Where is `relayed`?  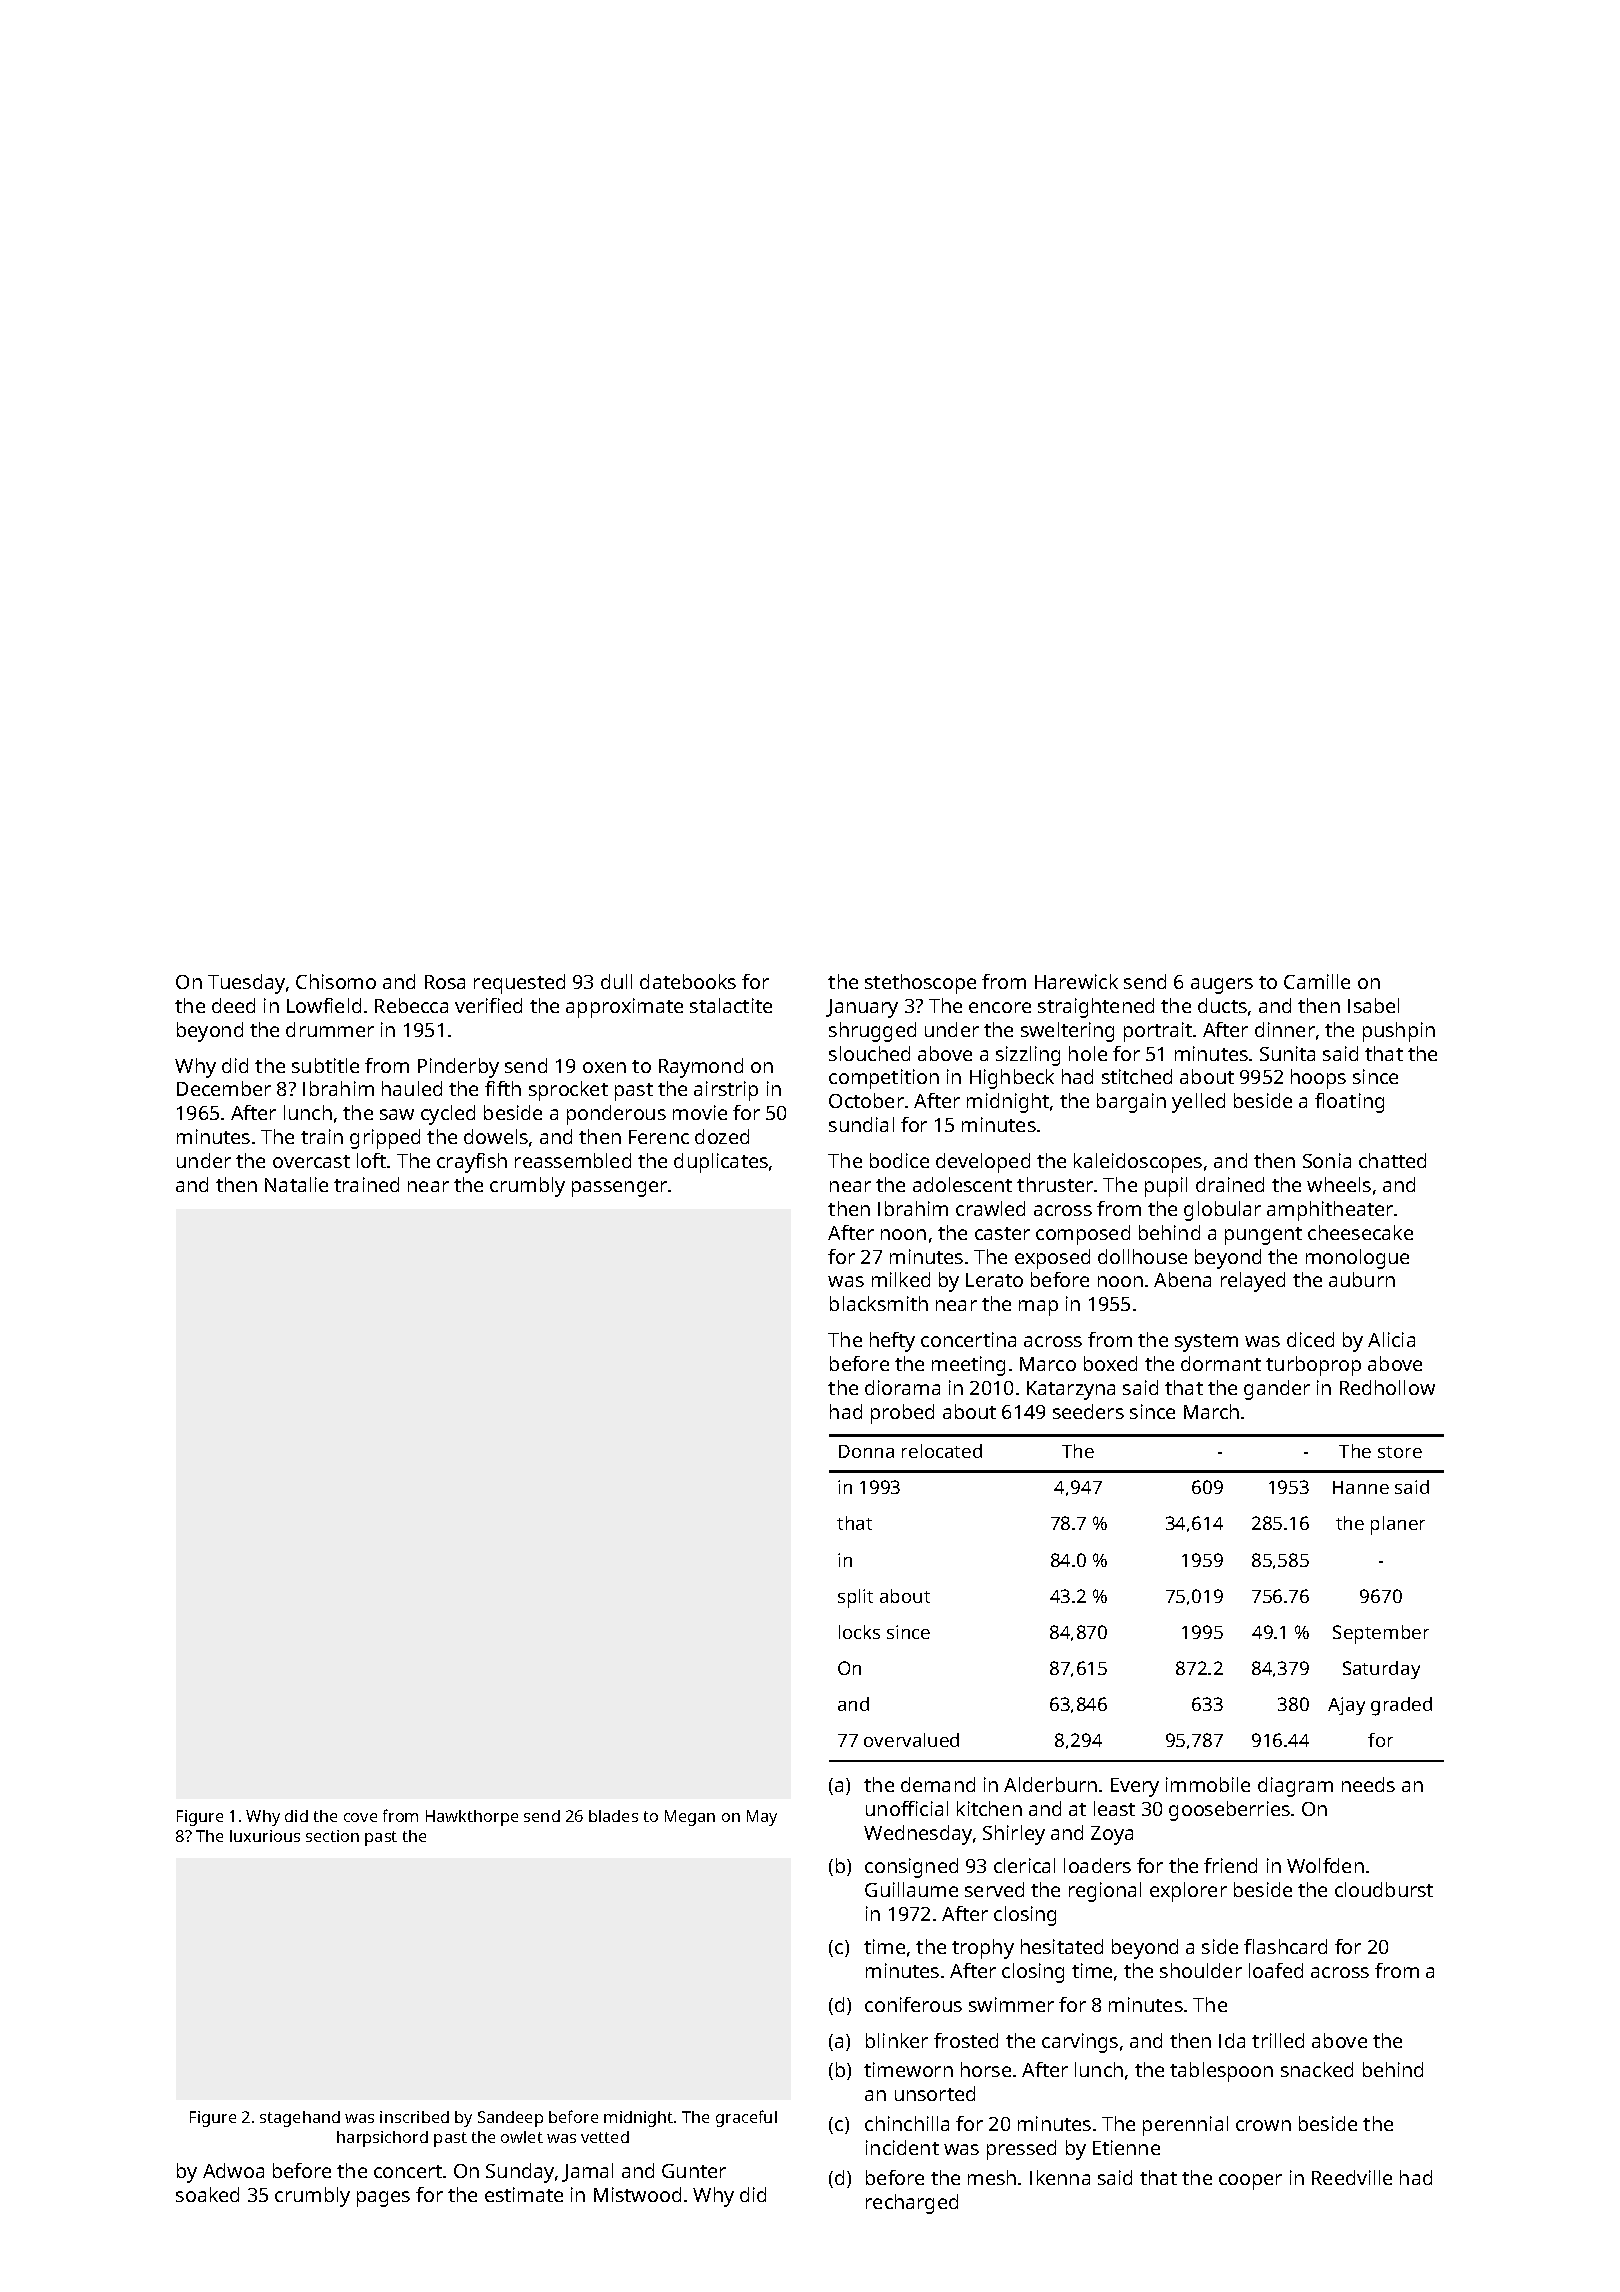 relayed is located at coordinates (1253, 1282).
